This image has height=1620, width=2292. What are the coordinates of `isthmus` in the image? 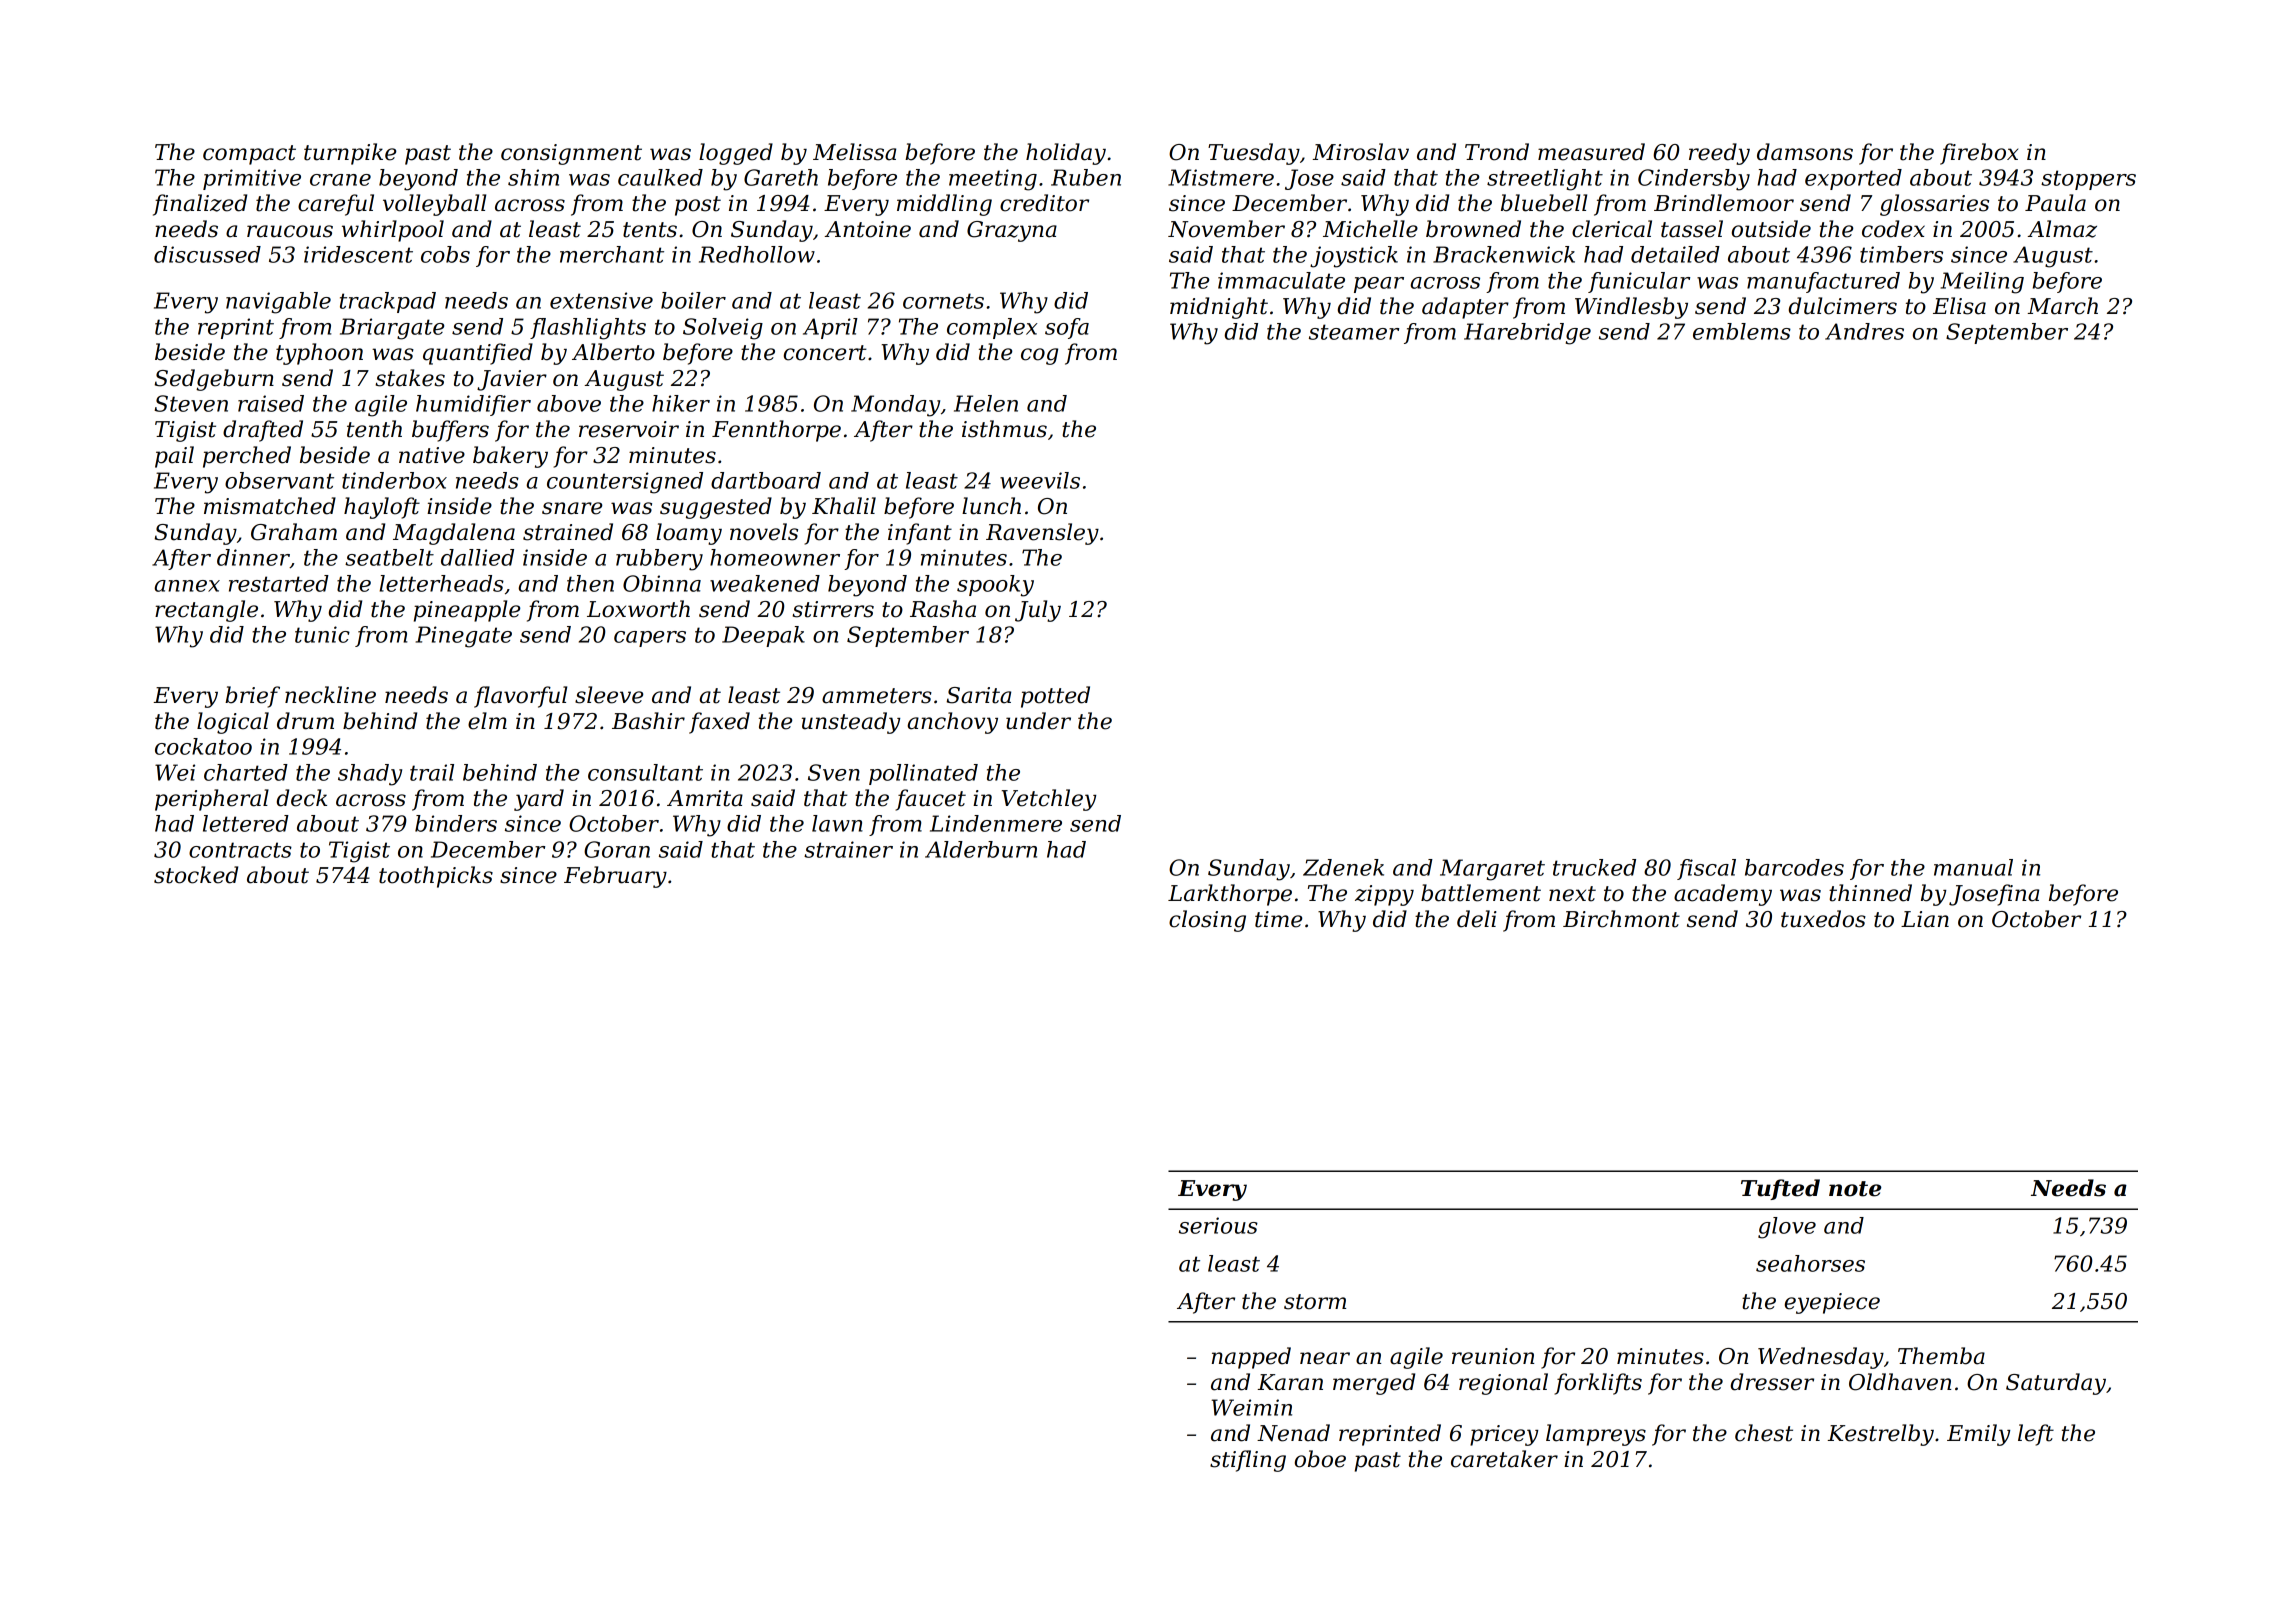 It's located at (1004, 429).
